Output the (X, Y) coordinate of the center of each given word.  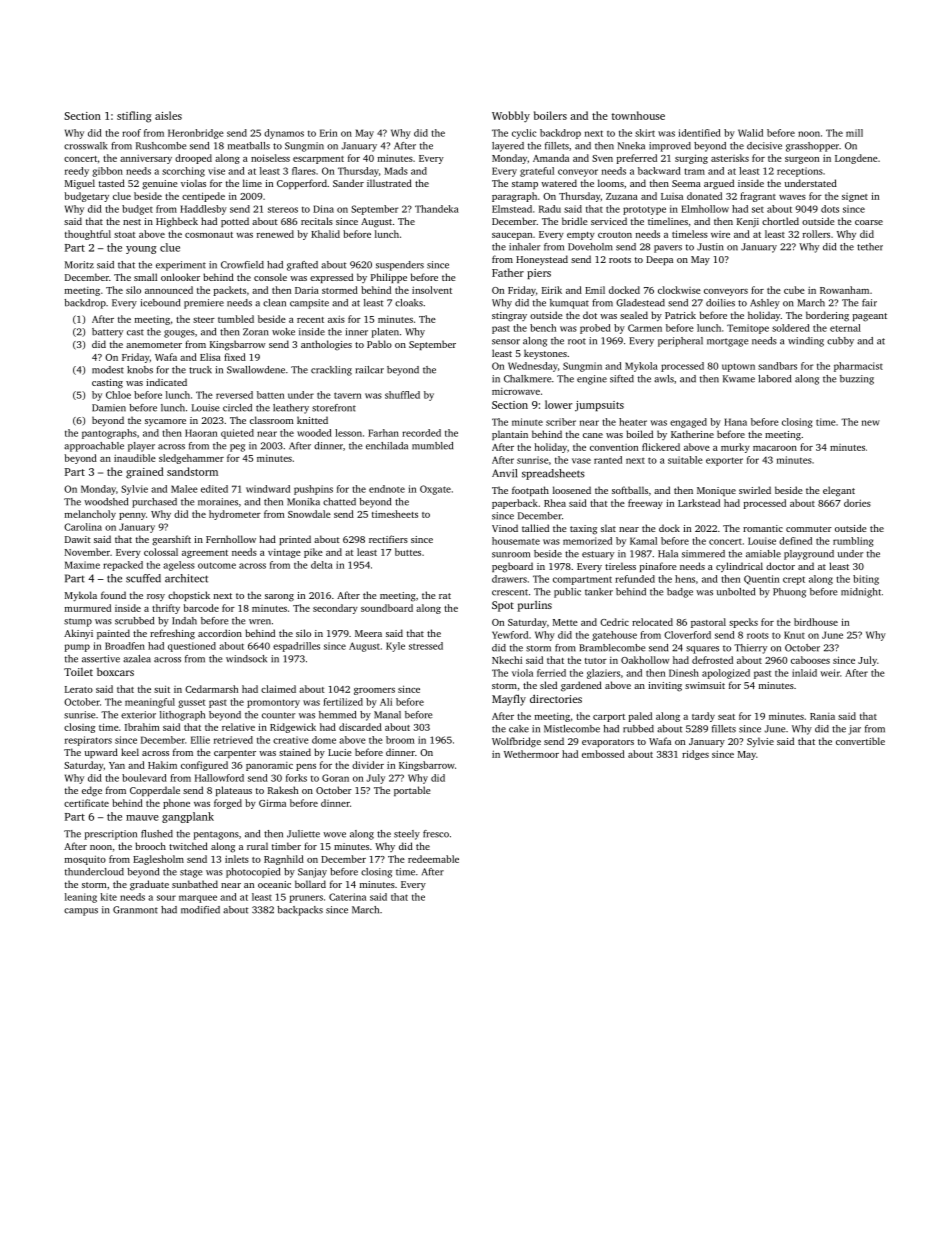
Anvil (504, 473)
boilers (550, 115)
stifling (134, 117)
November (87, 552)
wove (334, 835)
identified (699, 133)
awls (664, 379)
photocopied (253, 873)
